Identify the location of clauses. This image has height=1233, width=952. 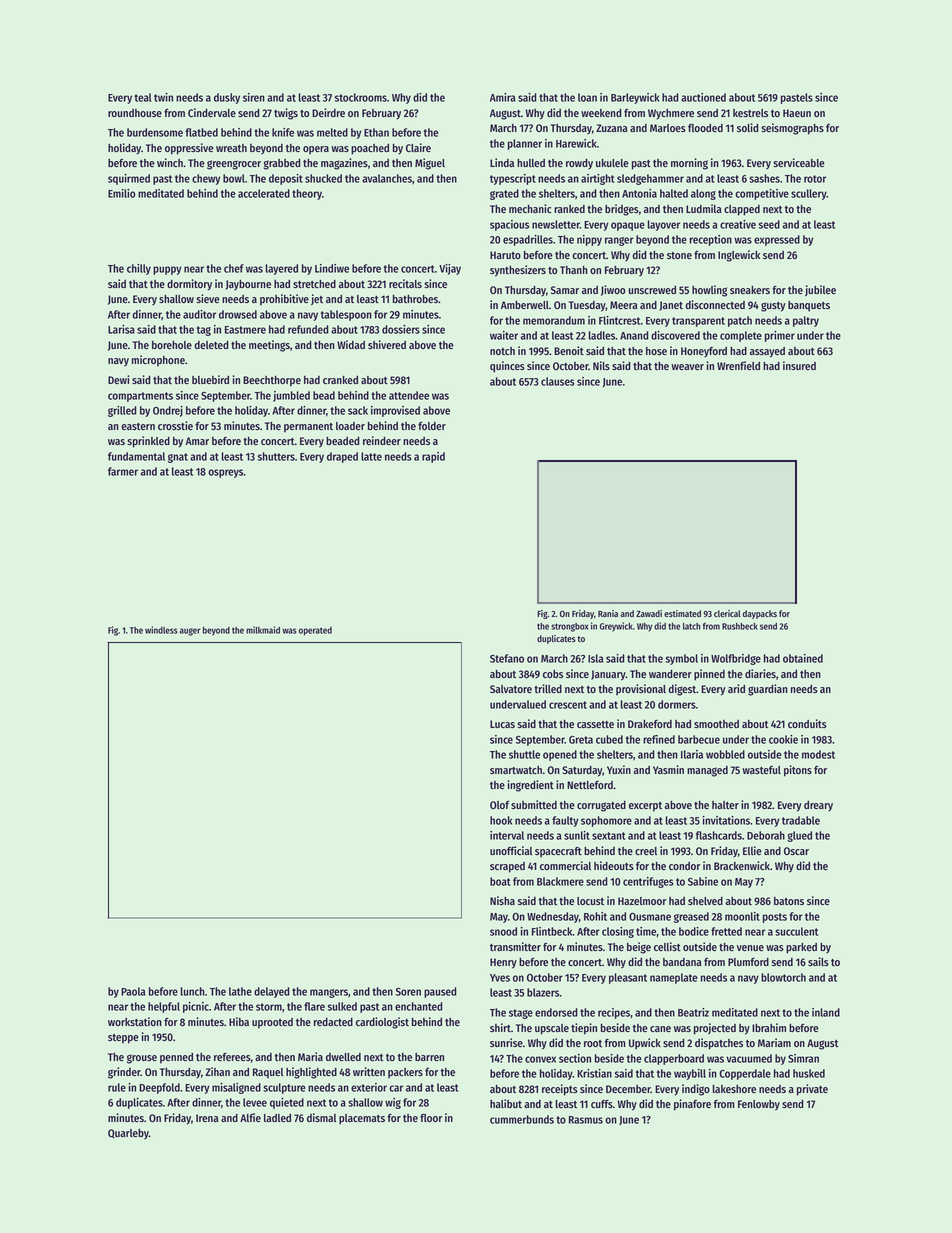
(558, 381).
